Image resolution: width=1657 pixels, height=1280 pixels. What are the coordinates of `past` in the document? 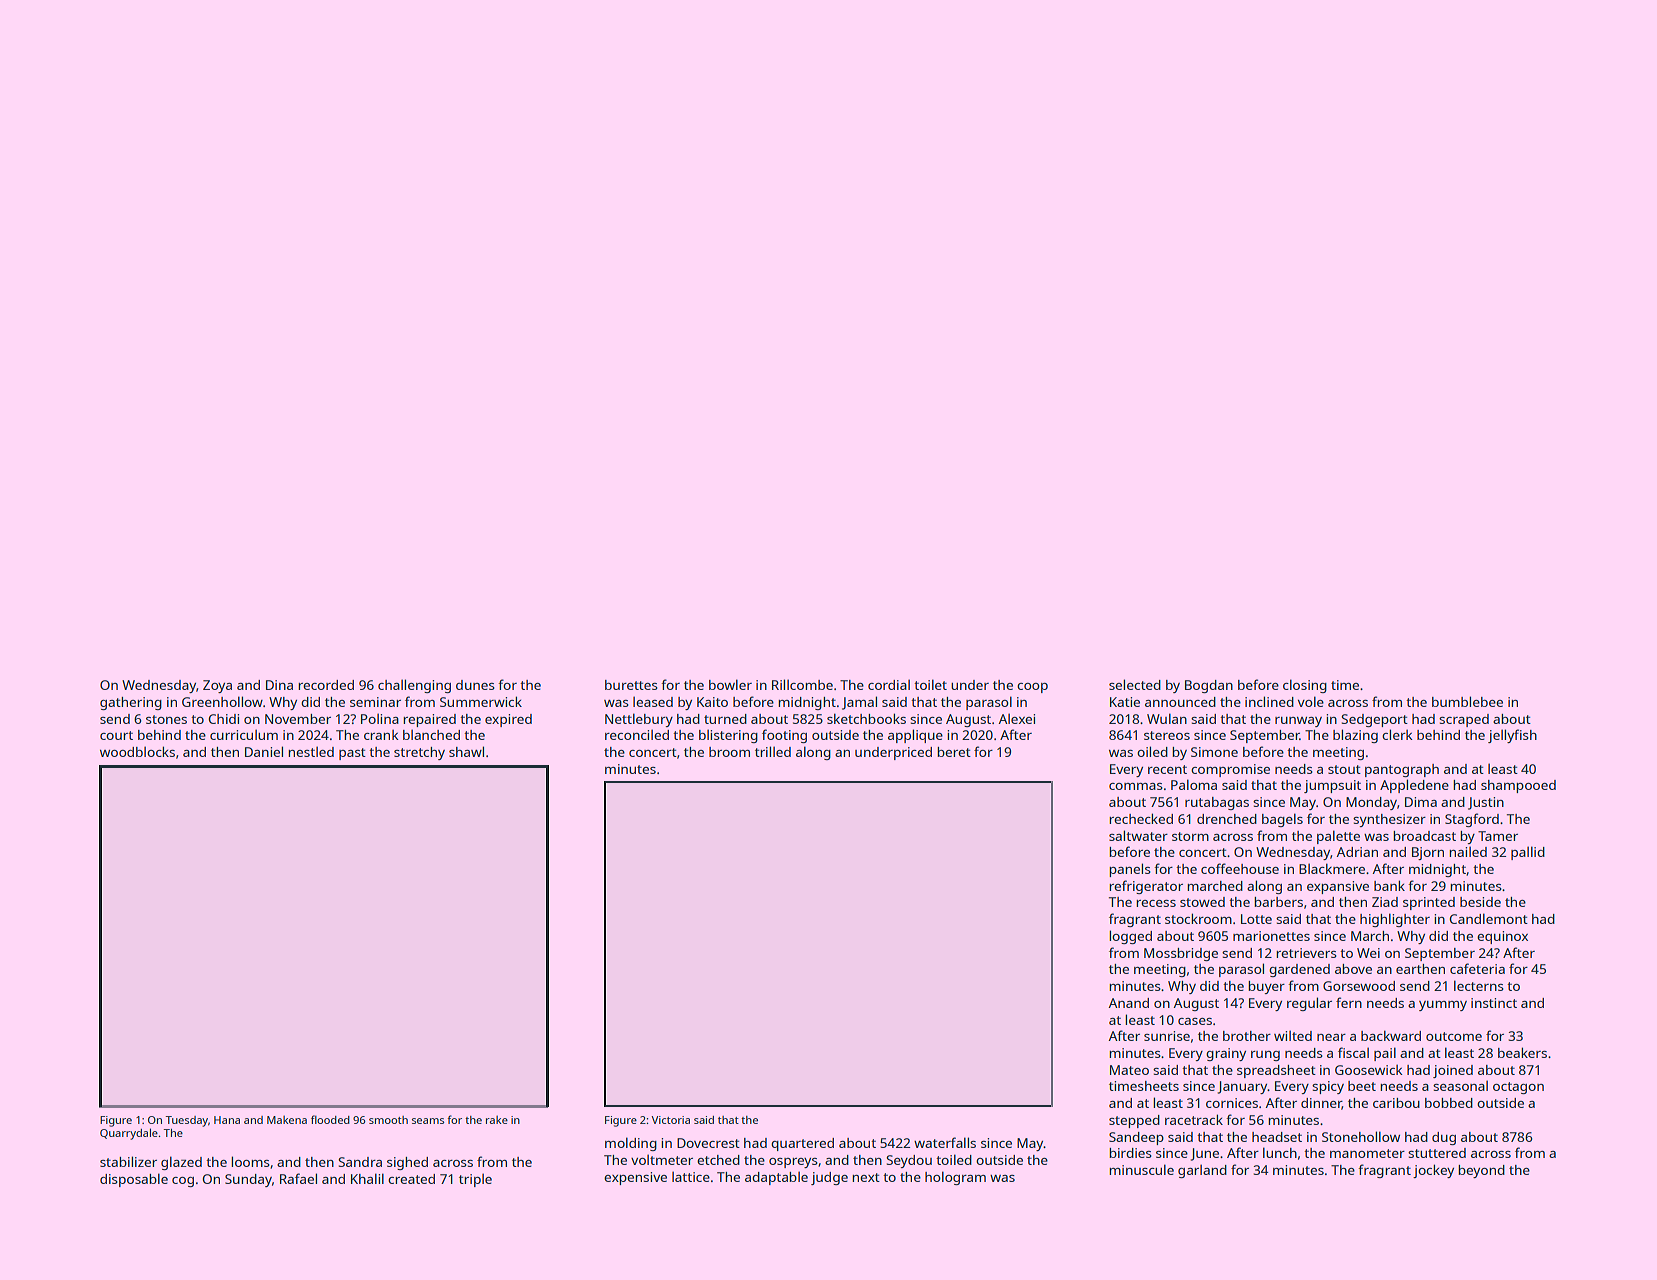 It's located at (352, 754).
